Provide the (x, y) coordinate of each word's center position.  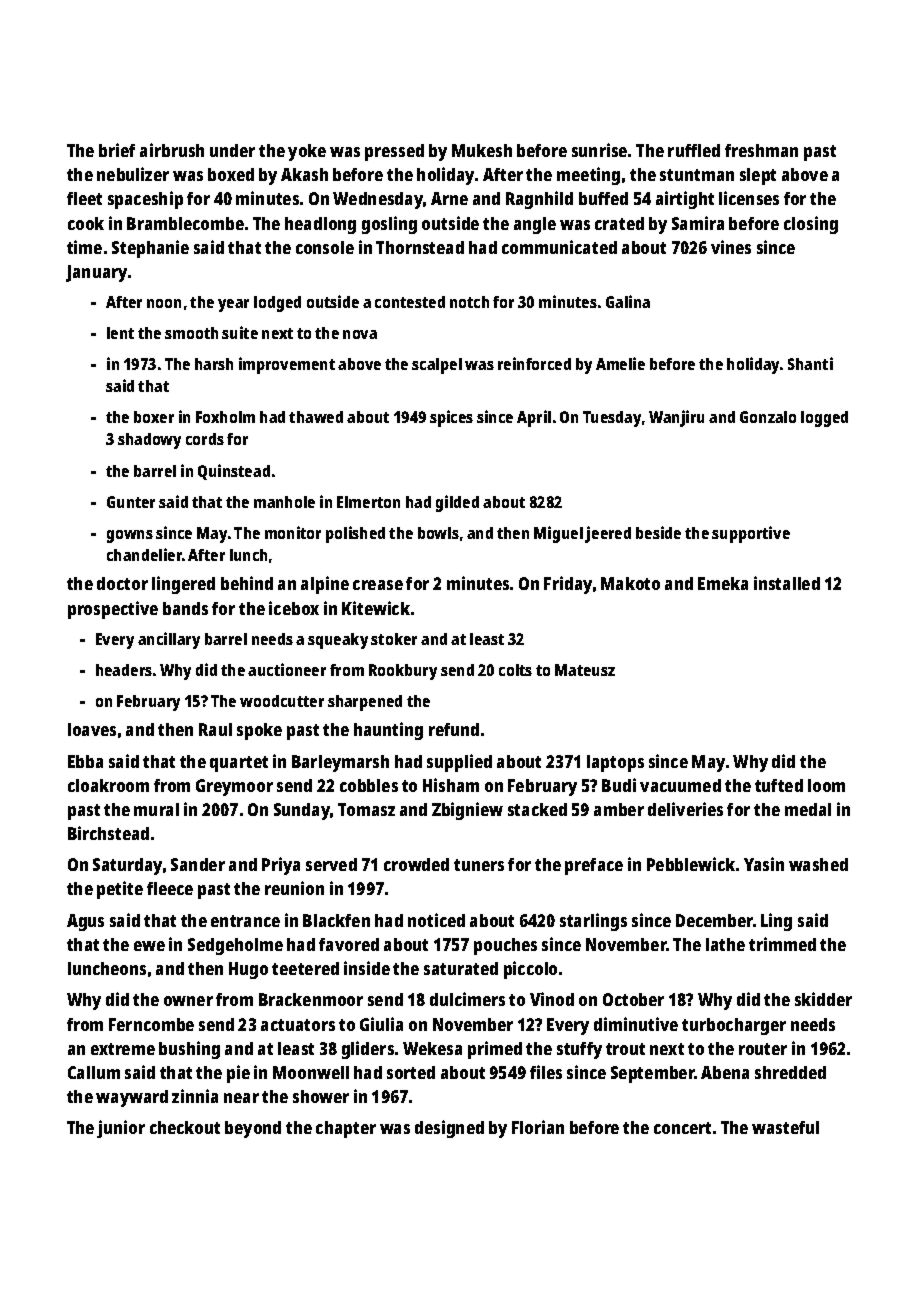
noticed (436, 920)
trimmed (782, 944)
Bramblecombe (185, 223)
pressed (394, 152)
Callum (94, 1072)
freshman (761, 150)
